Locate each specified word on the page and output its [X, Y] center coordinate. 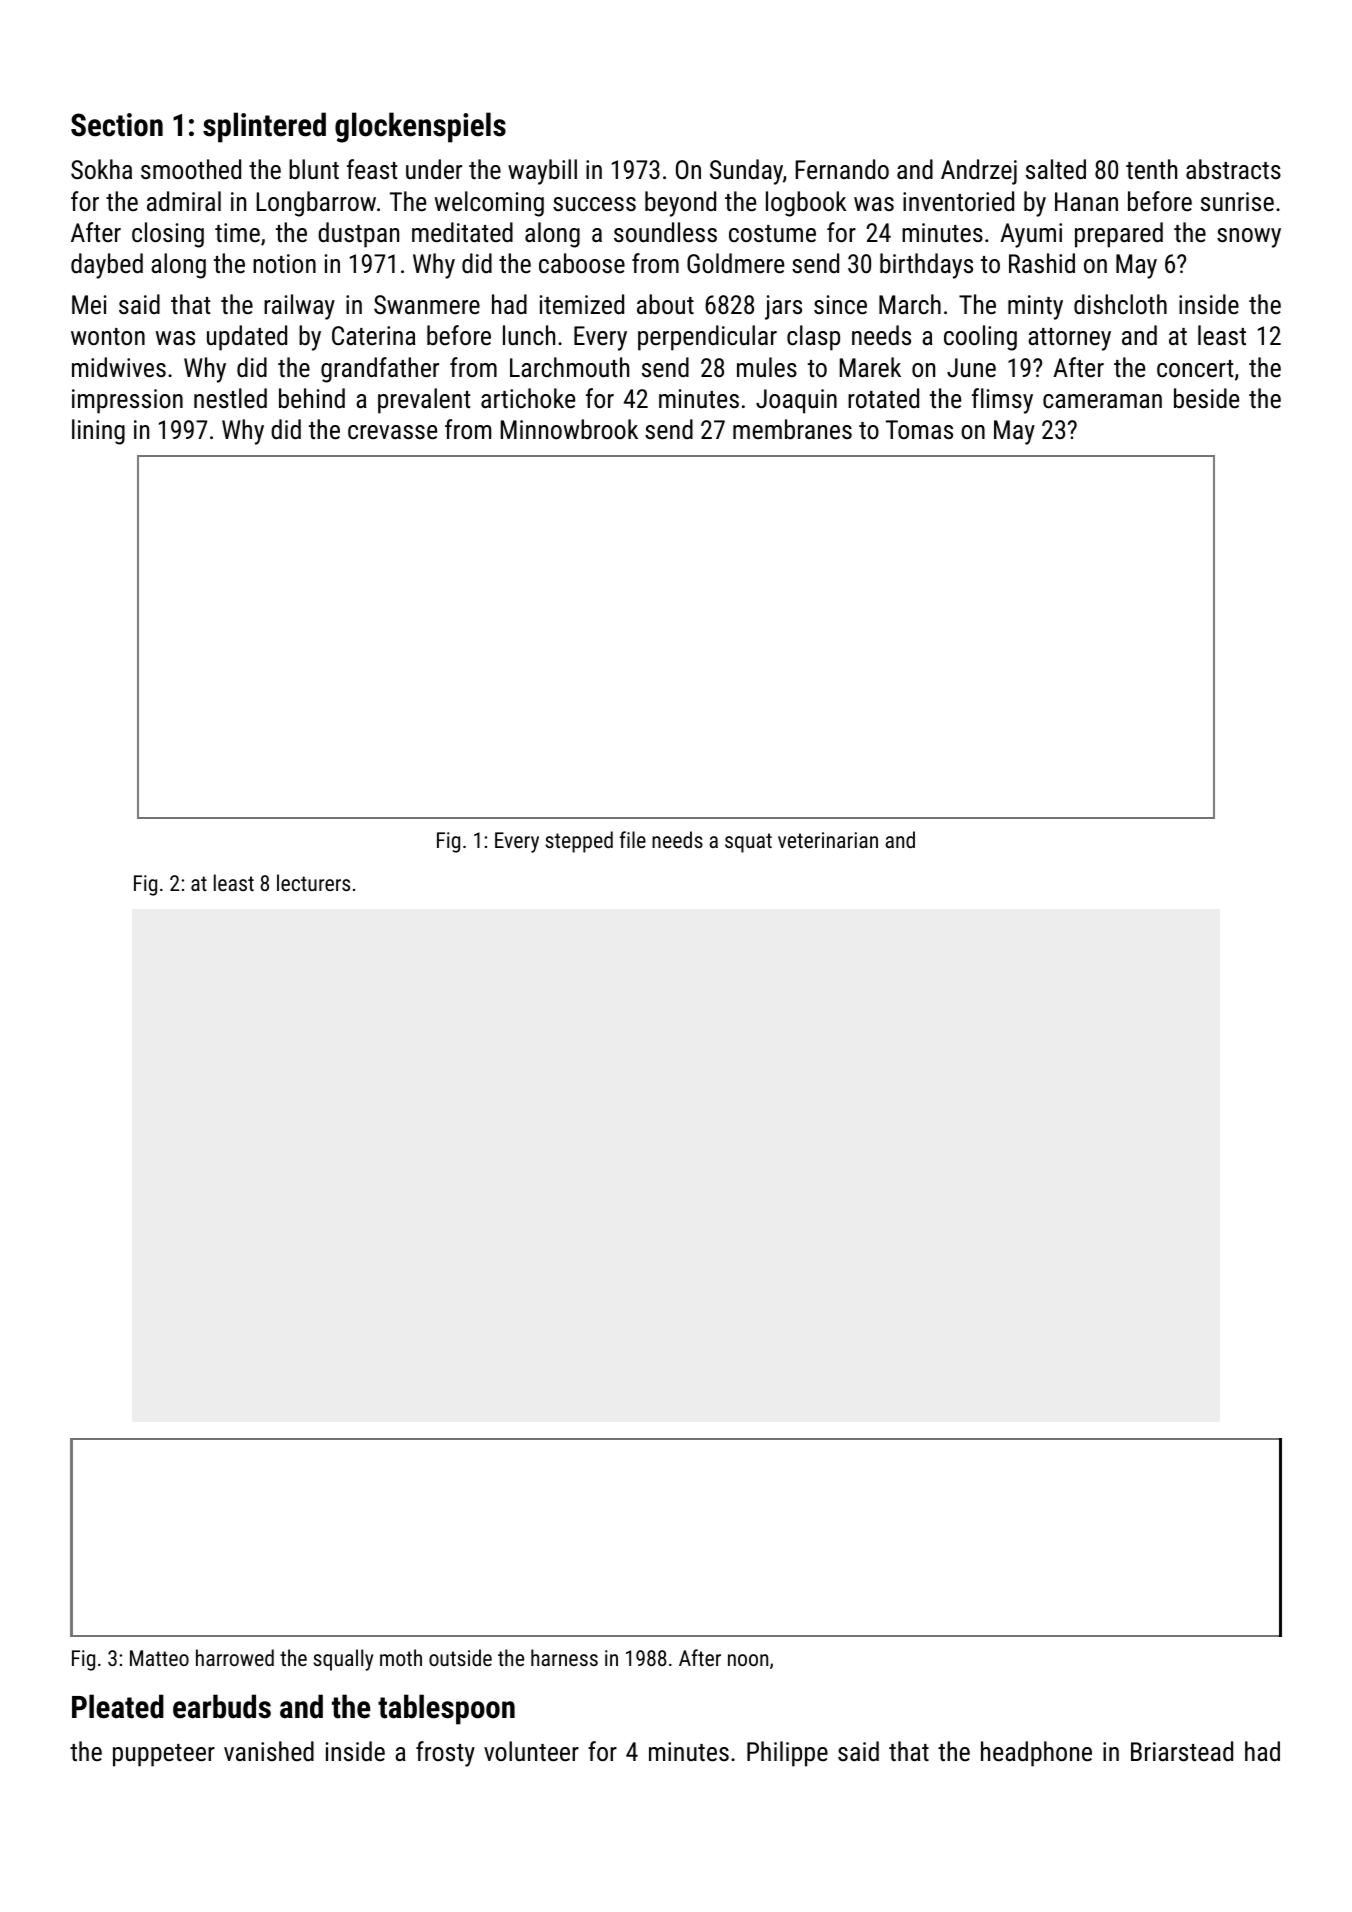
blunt [314, 169]
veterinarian [828, 840]
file [633, 839]
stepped [579, 842]
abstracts [1233, 169]
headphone [1036, 1754]
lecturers [313, 882]
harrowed [235, 1657]
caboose [582, 263]
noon [748, 1660]
